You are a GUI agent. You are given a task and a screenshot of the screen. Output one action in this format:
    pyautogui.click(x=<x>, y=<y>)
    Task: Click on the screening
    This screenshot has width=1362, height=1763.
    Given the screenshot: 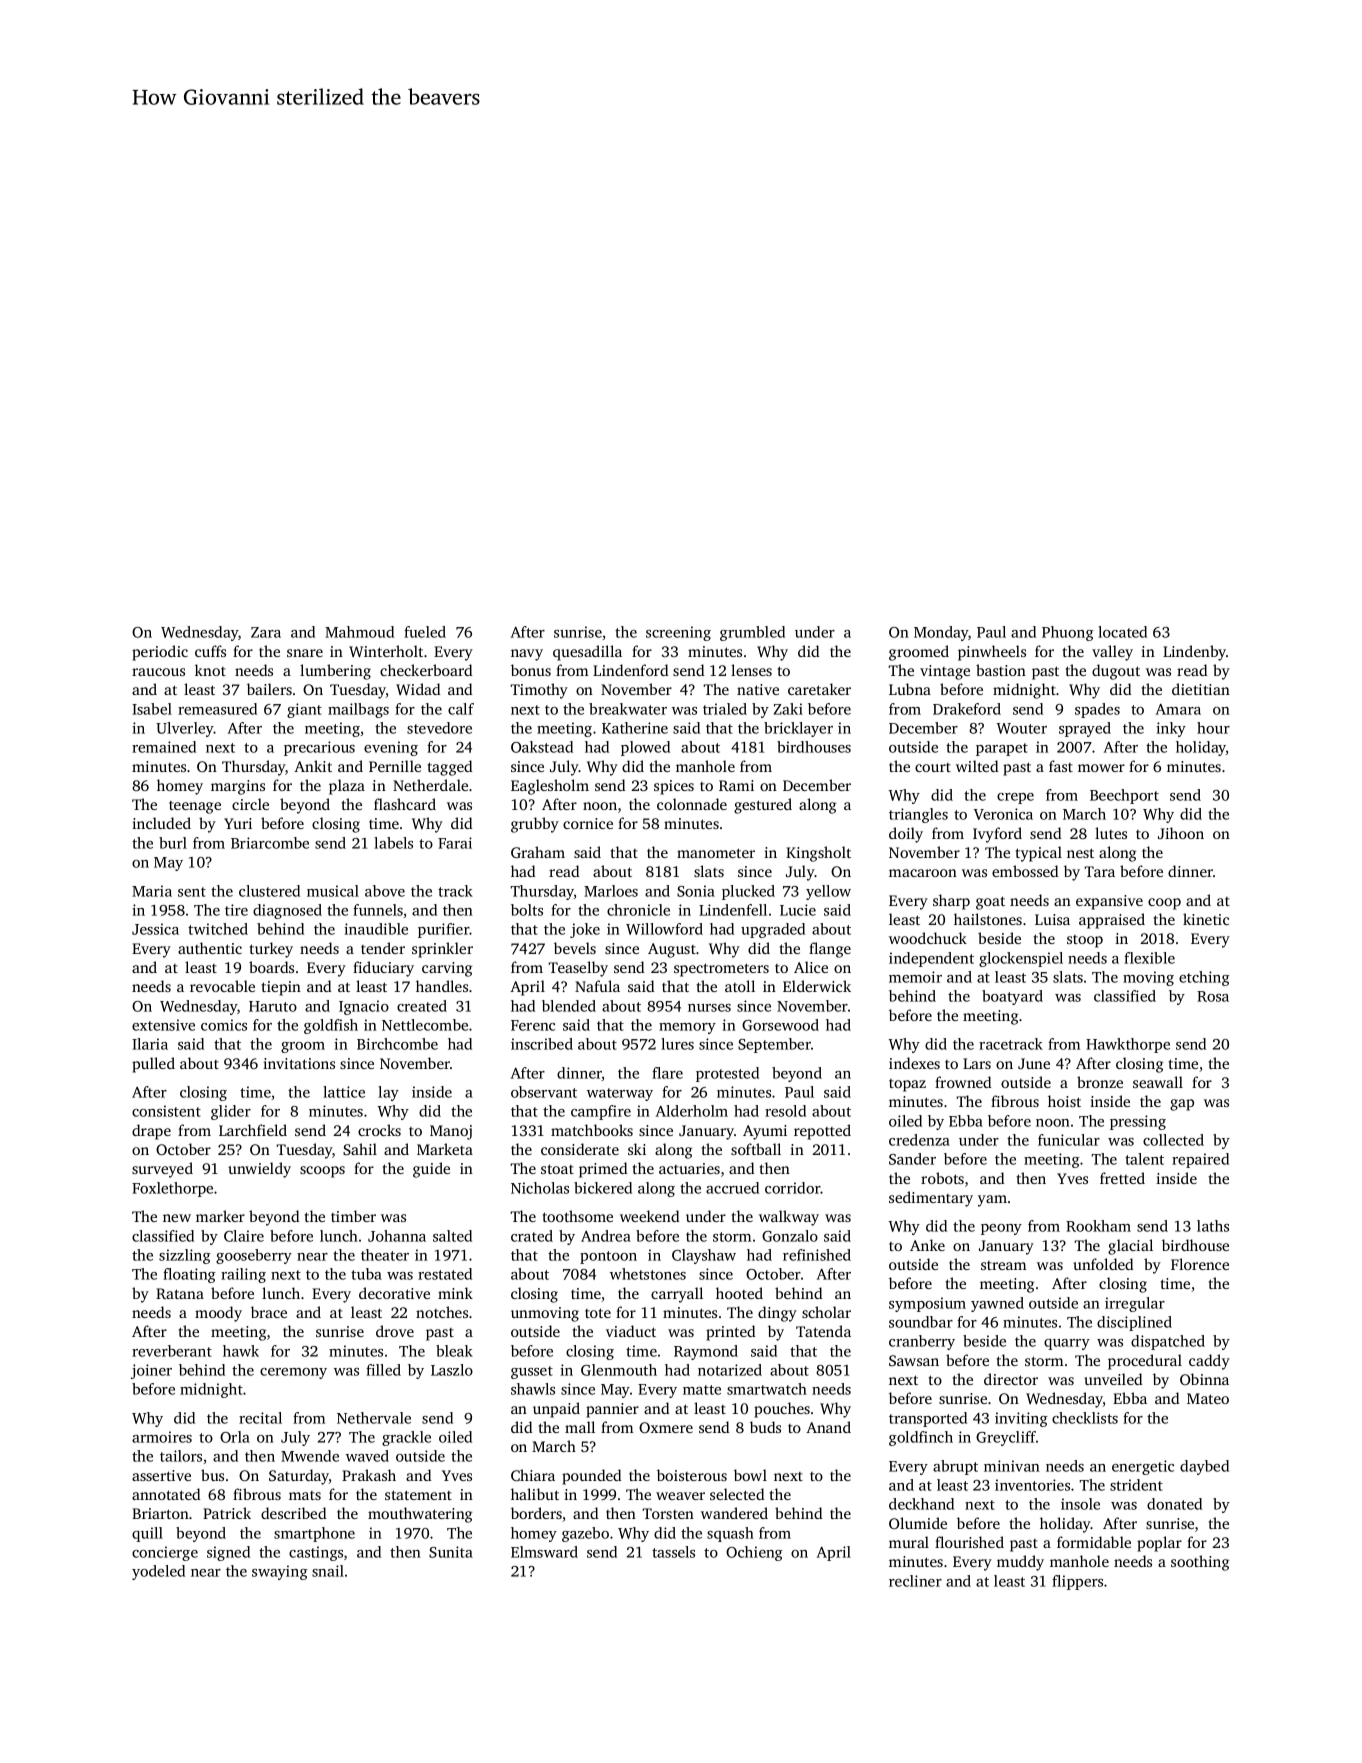 What is the action you would take?
    pyautogui.click(x=678, y=633)
